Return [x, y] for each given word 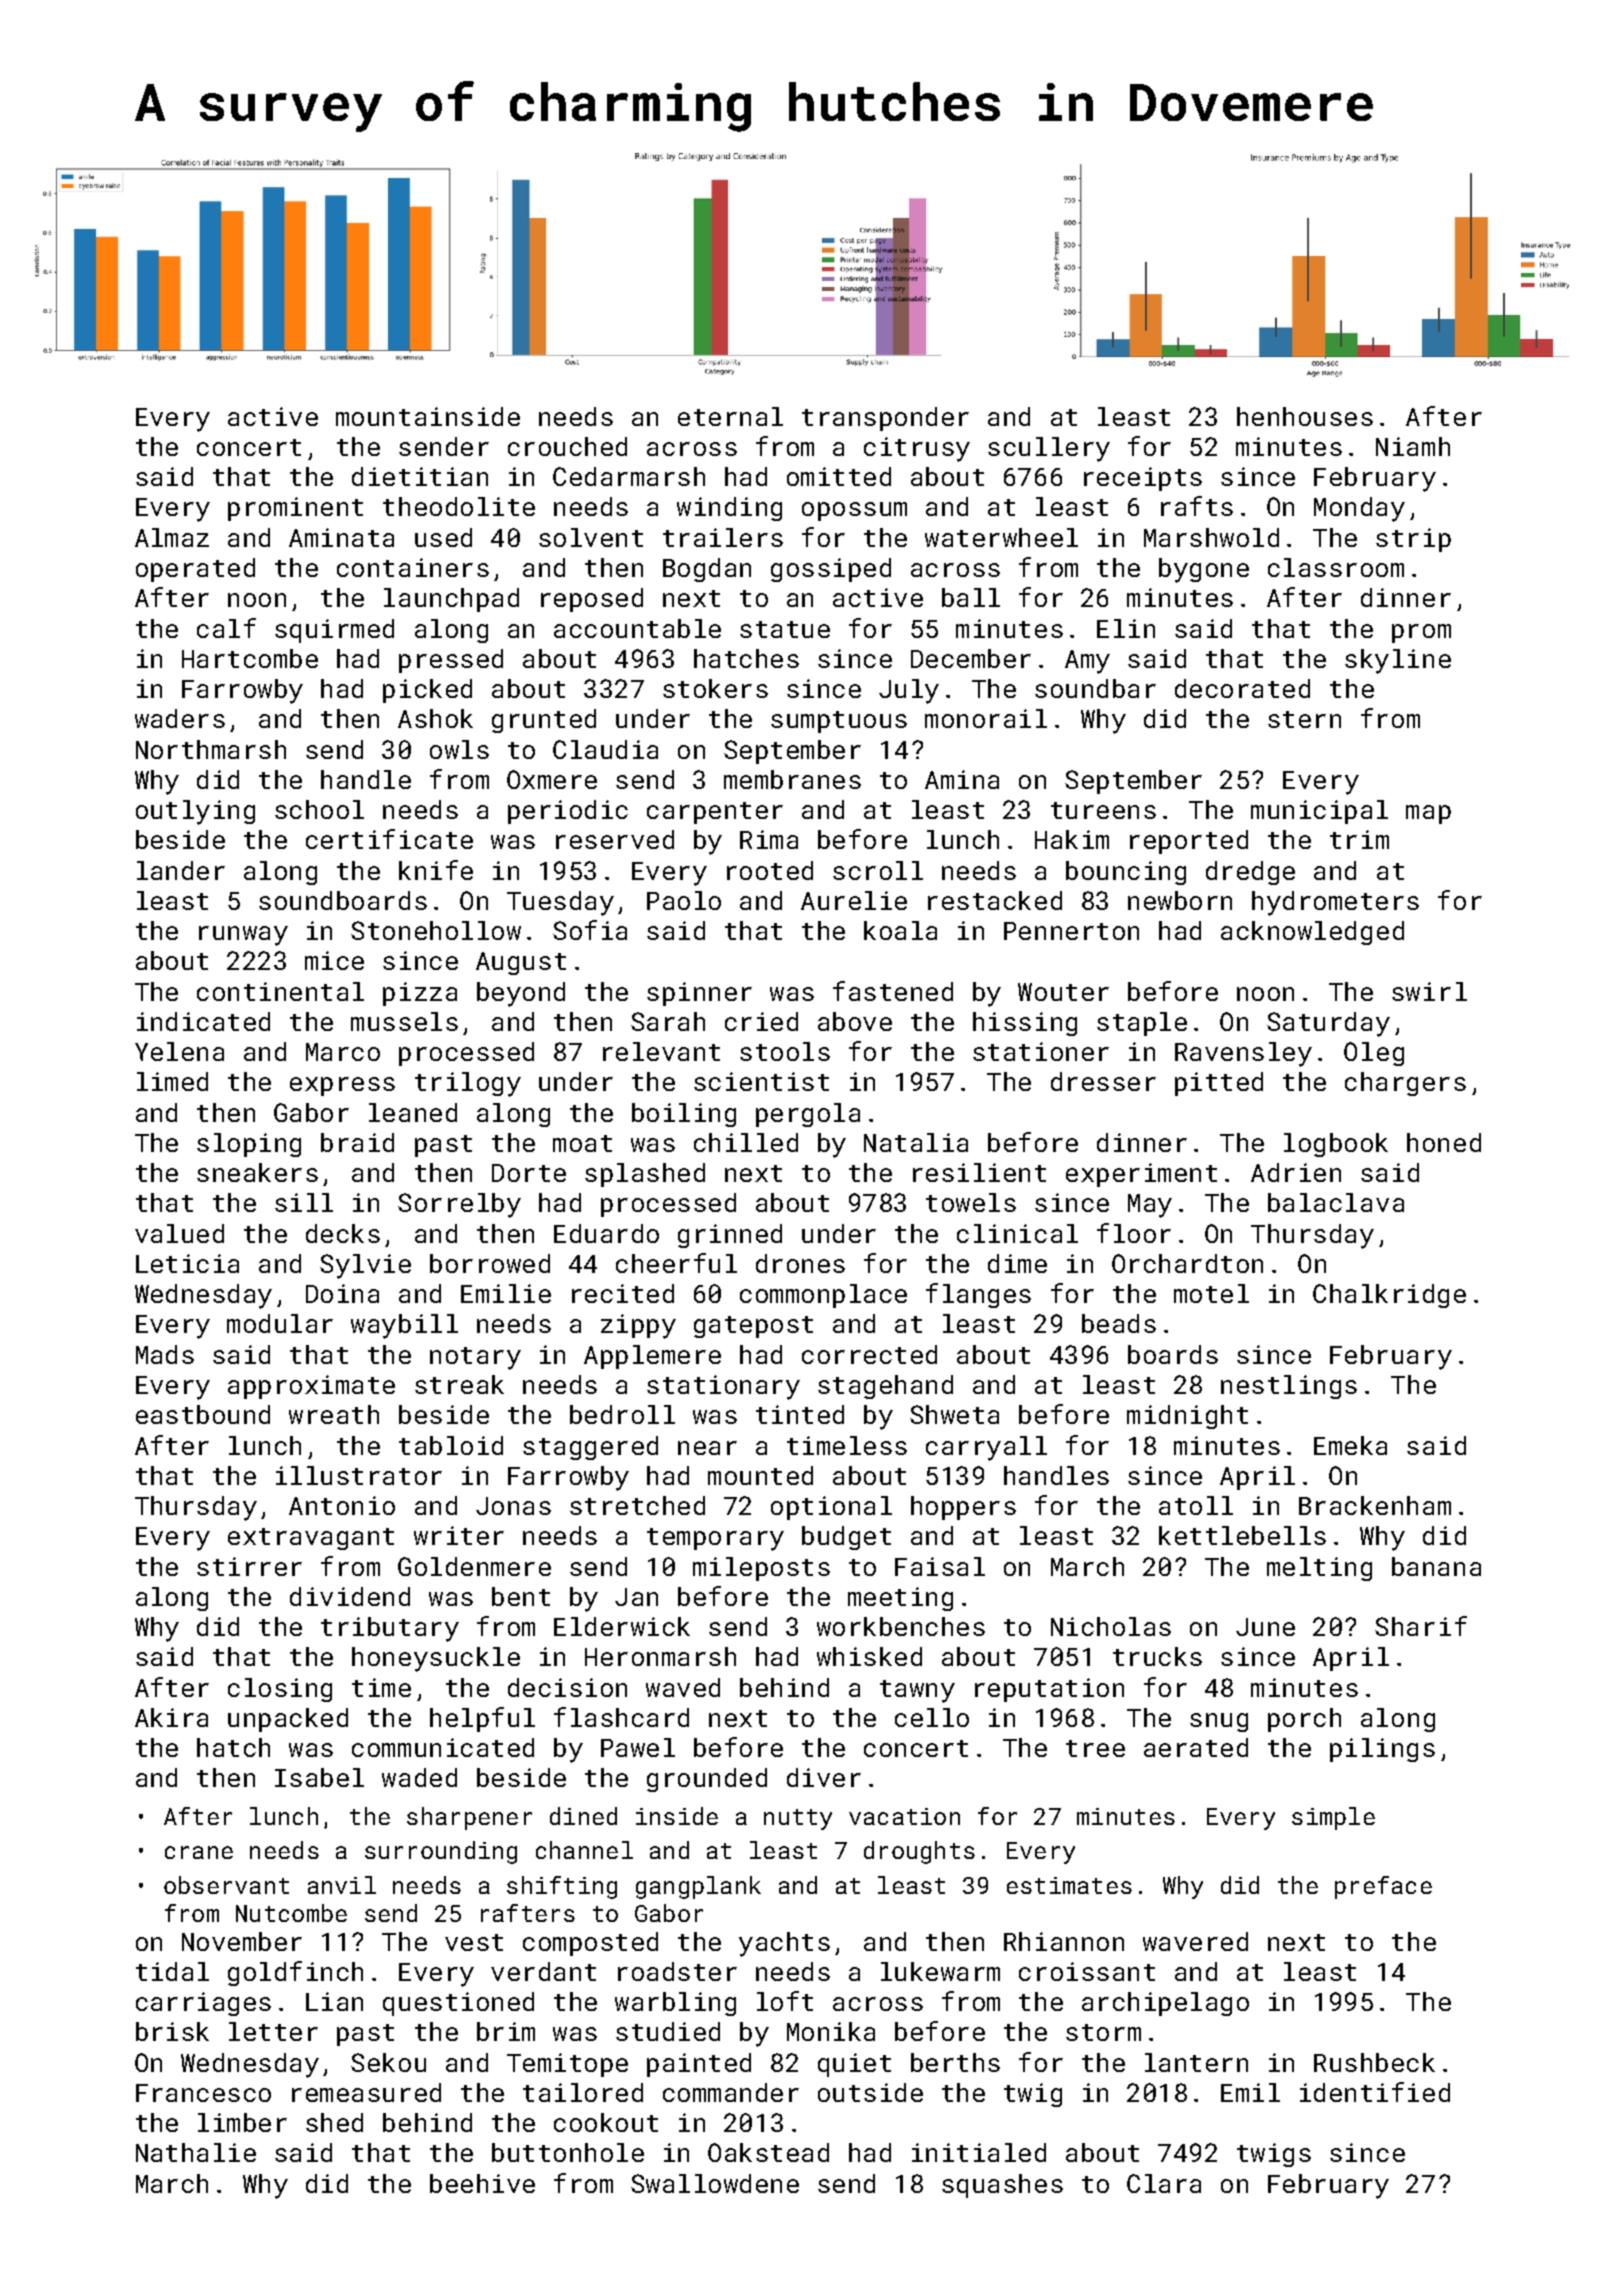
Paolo [684, 900]
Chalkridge [1389, 1296]
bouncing [1126, 873]
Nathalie [196, 2152]
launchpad [451, 600]
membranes [792, 779]
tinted [800, 1414]
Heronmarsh [660, 1656]
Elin [1126, 628]
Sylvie [365, 1266]
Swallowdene [715, 2183]
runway [243, 936]
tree [1095, 1748]
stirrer [249, 1566]
